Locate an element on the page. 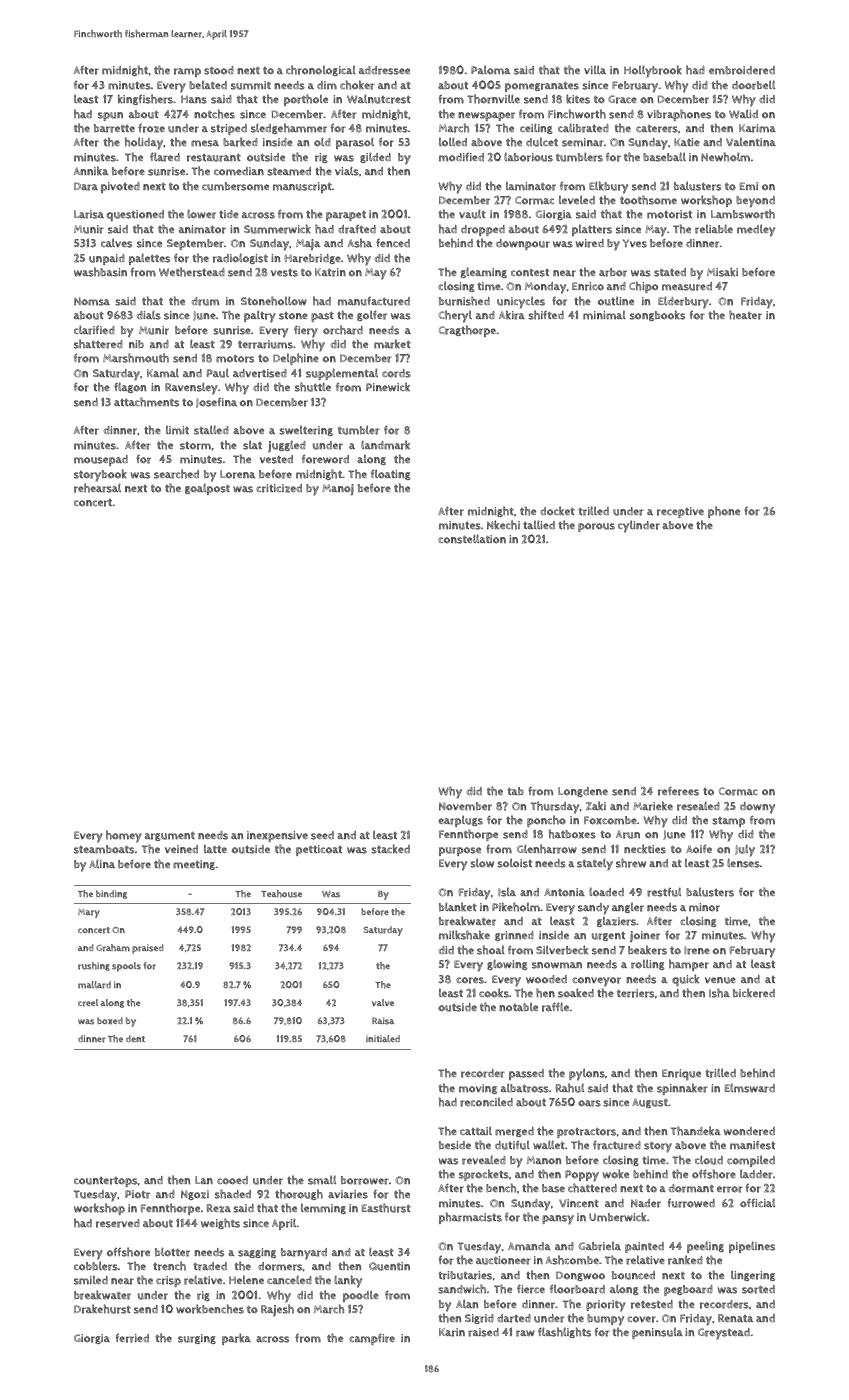 Image resolution: width=849 pixels, height=1400 pixels. spun is located at coordinates (110, 116).
